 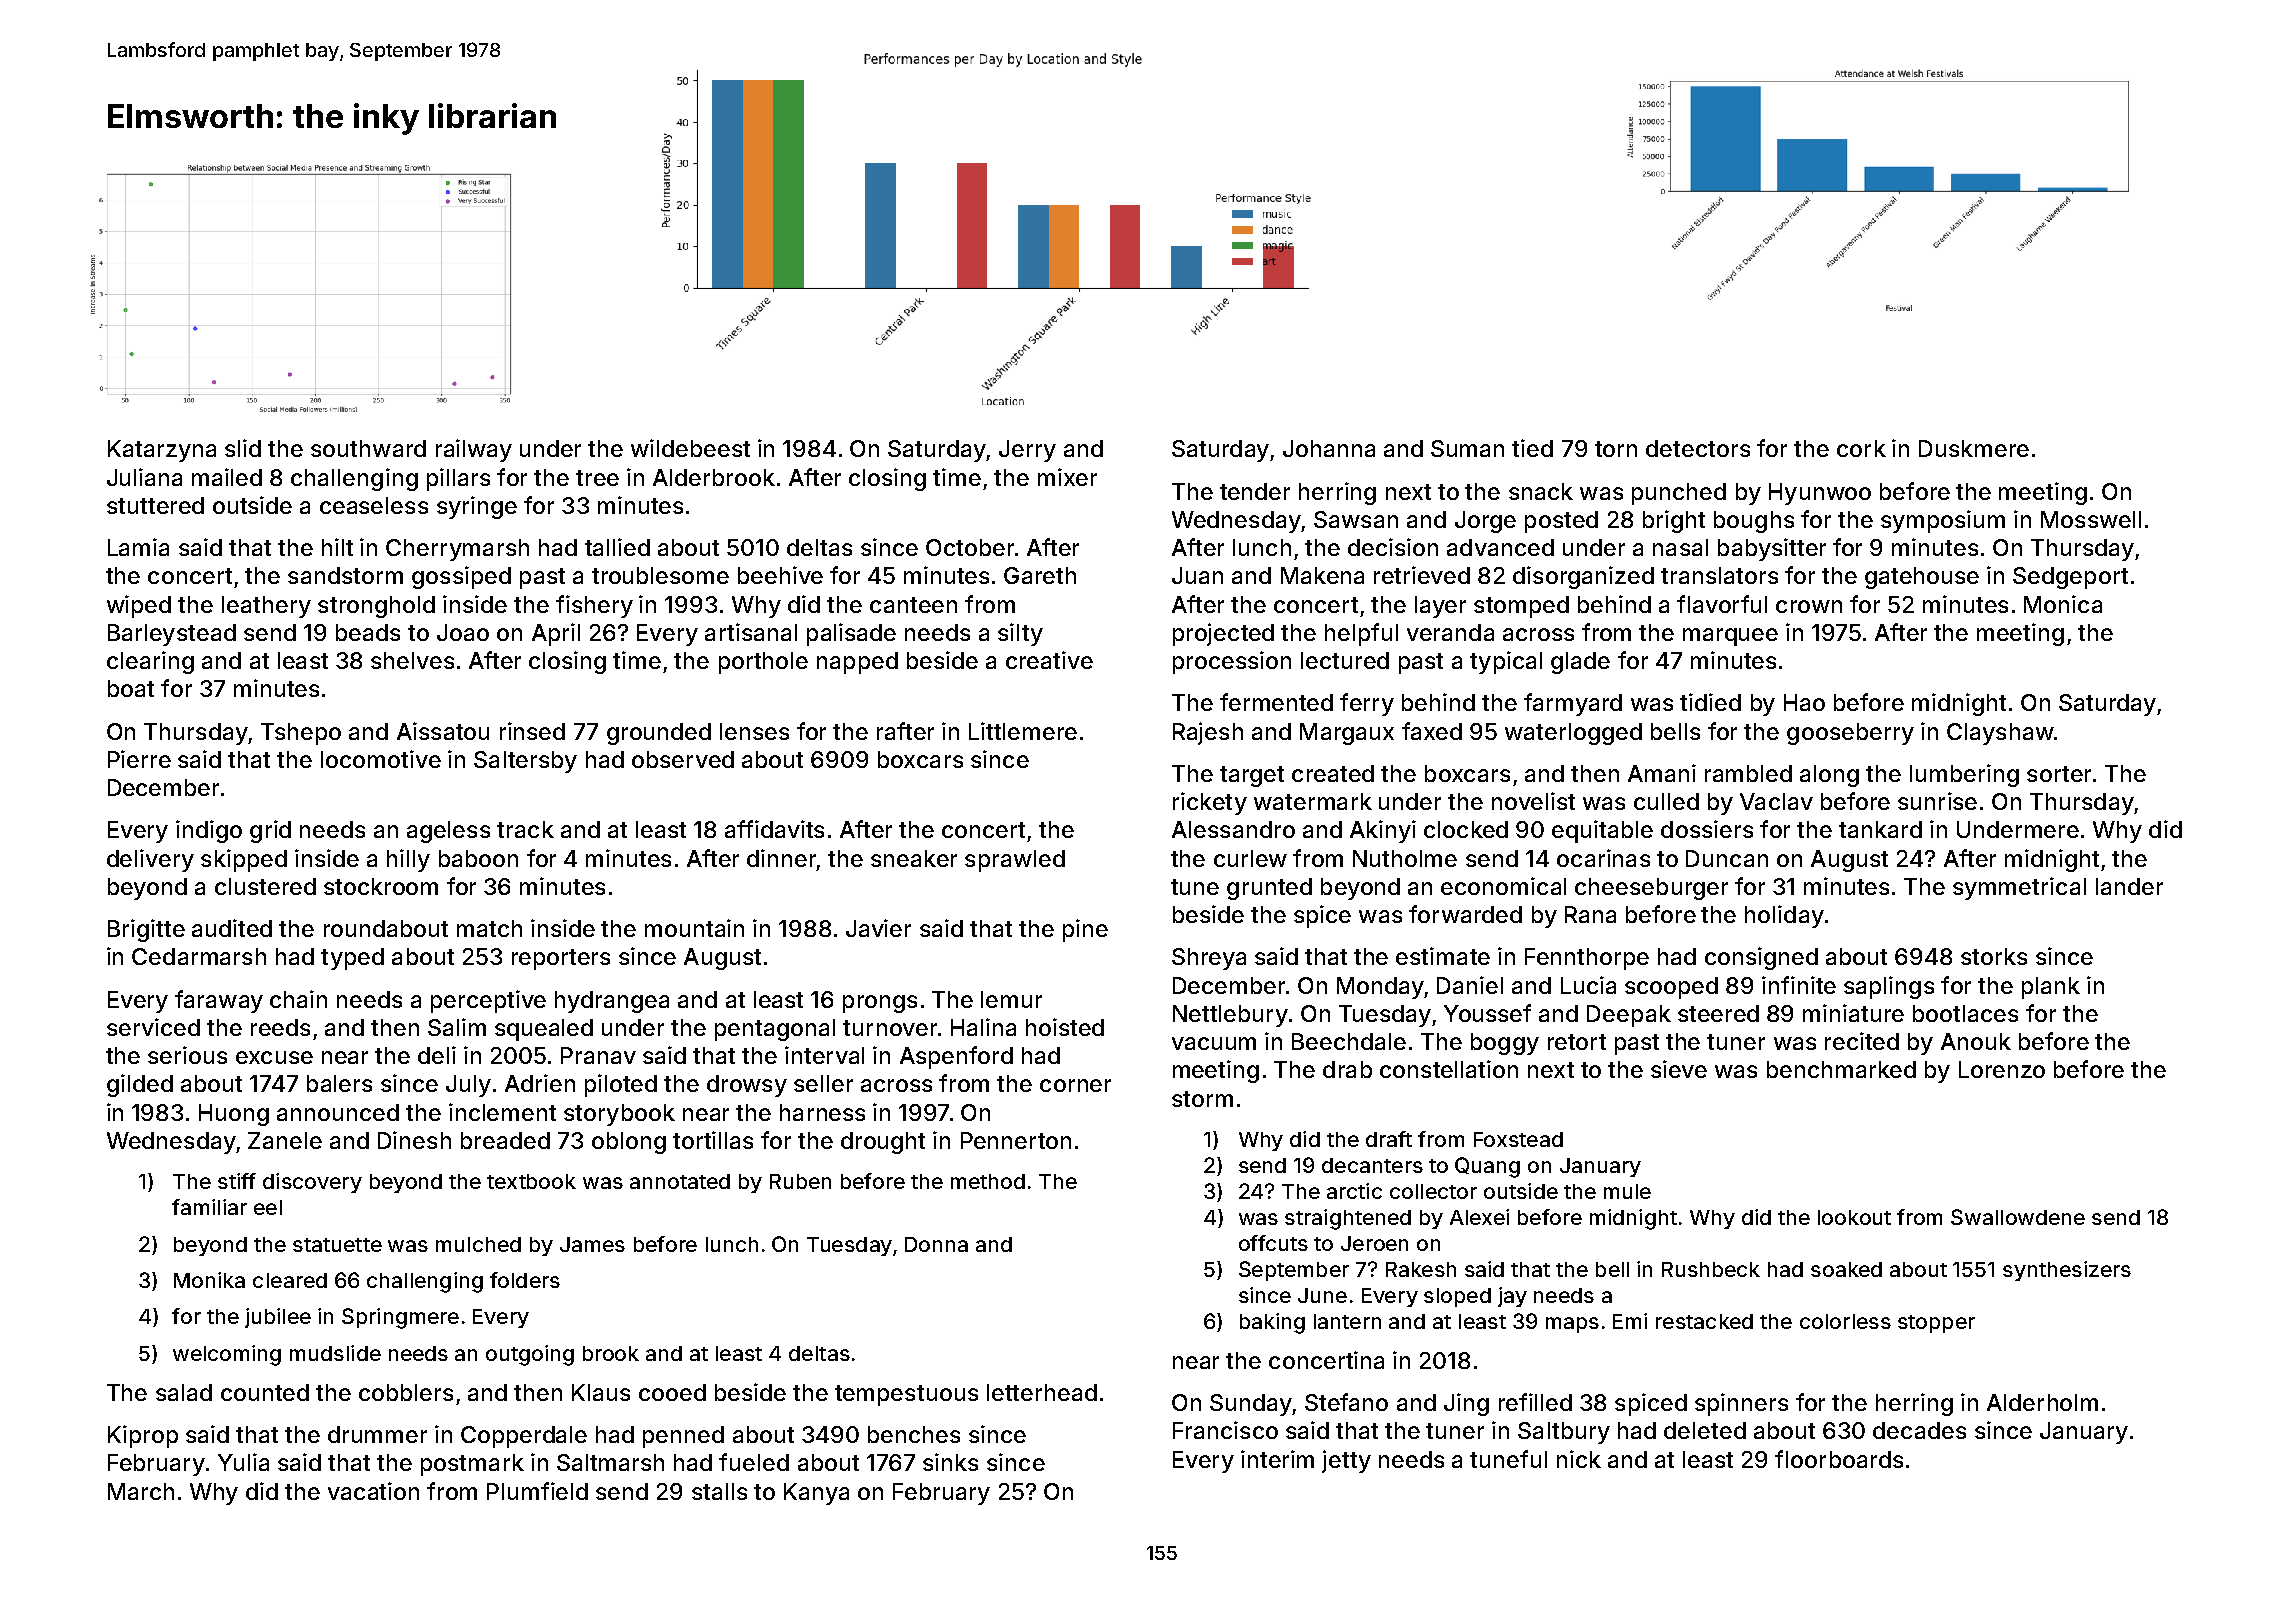 I want to click on Katarzyna, so click(x=162, y=451).
